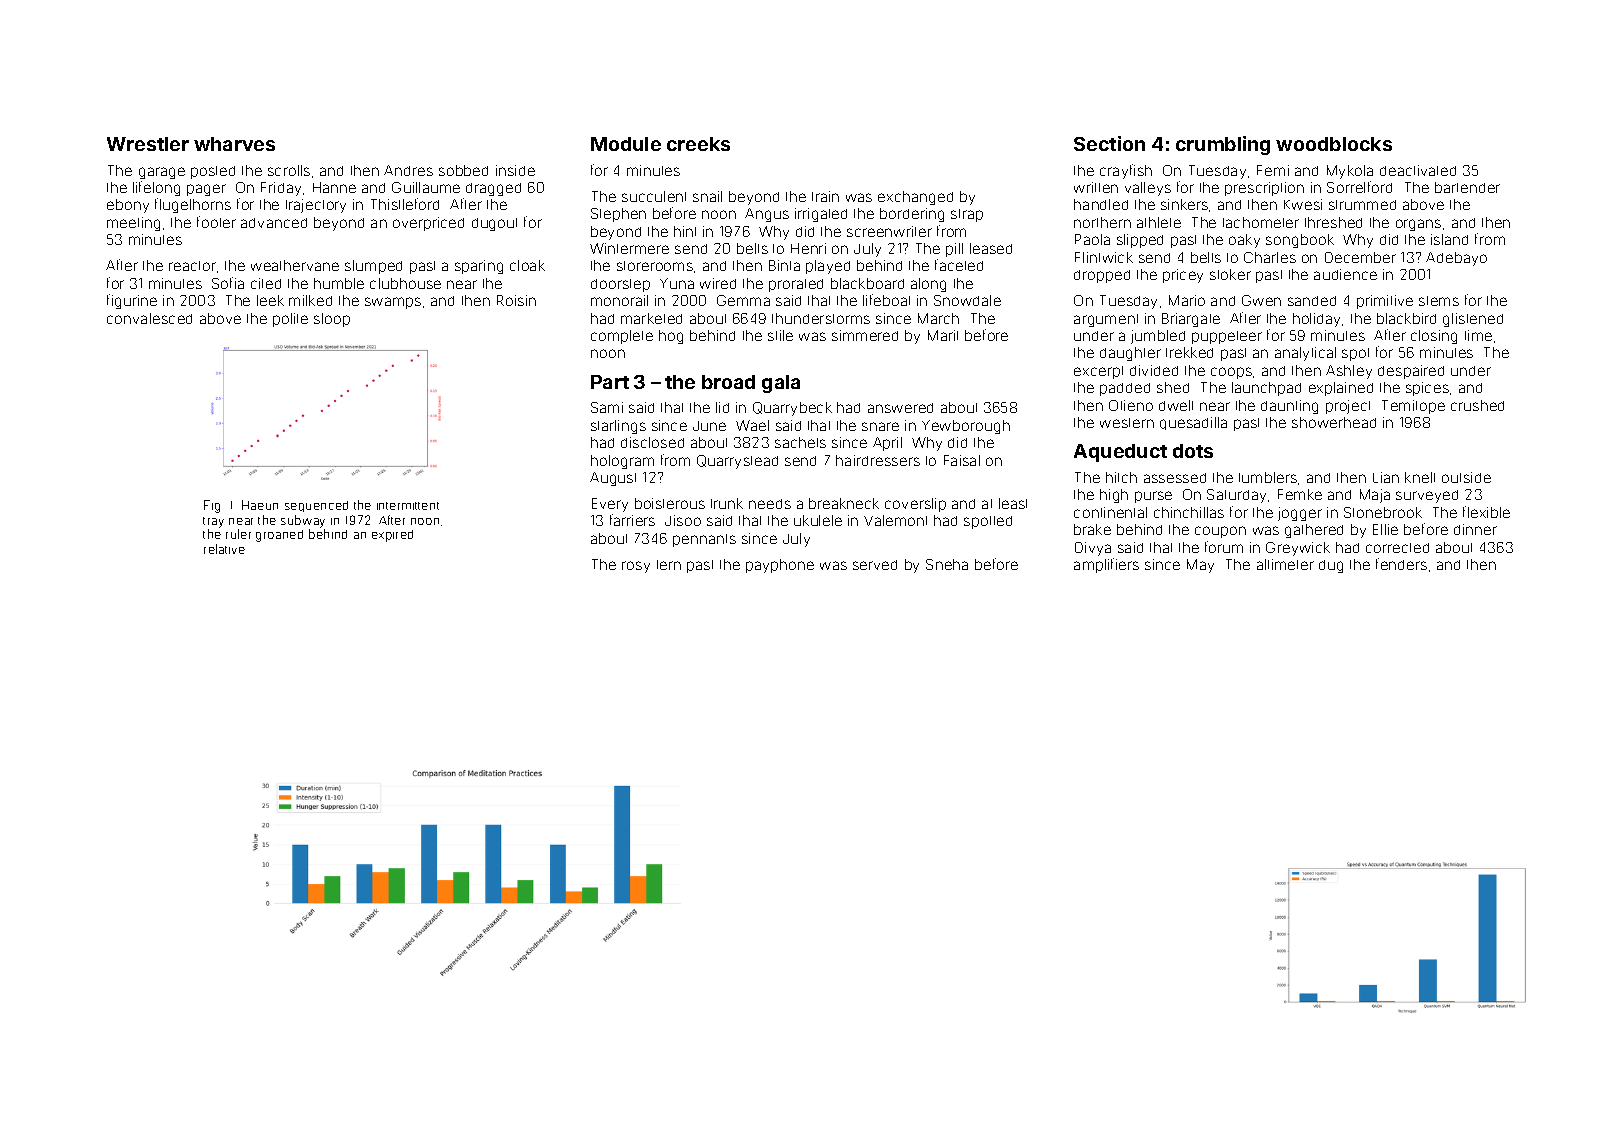 This screenshot has width=1621, height=1146. I want to click on breakneck, so click(844, 503).
